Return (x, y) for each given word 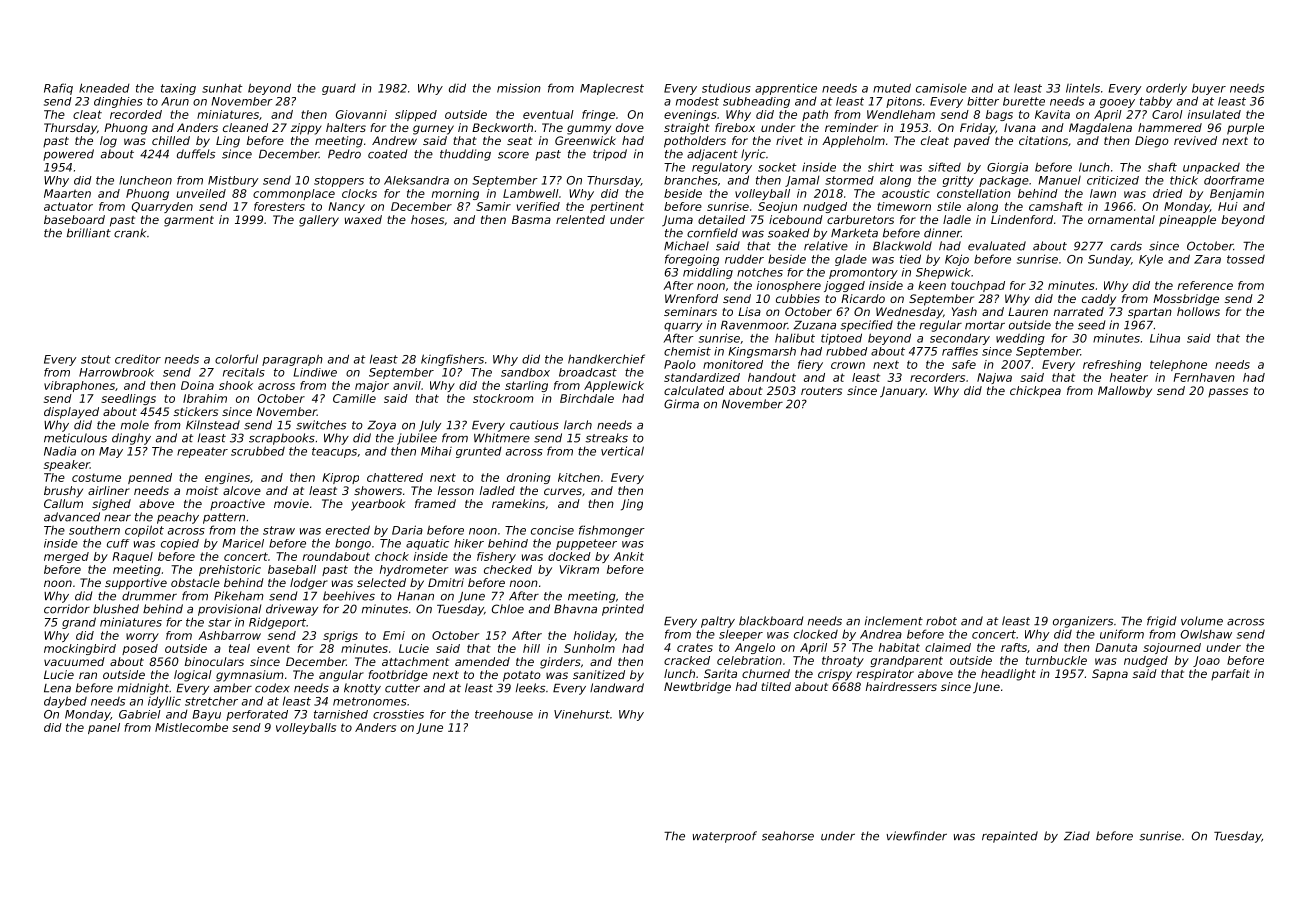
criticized (1113, 180)
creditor (138, 359)
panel (104, 728)
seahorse (788, 836)
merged (66, 557)
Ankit (628, 556)
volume (1202, 621)
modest (697, 101)
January (903, 392)
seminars (690, 311)
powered (68, 155)
